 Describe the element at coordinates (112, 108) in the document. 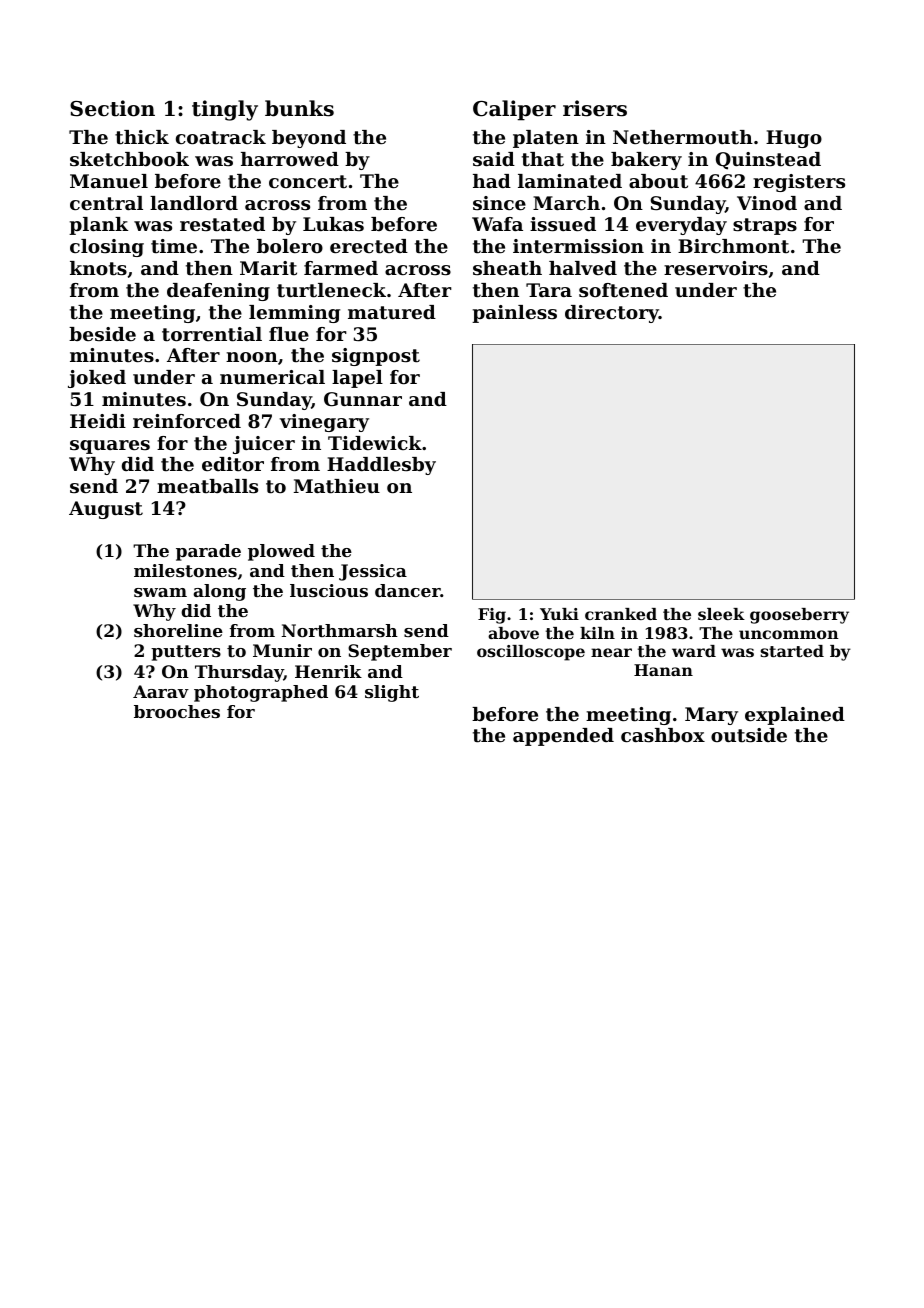

I see `Section` at that location.
